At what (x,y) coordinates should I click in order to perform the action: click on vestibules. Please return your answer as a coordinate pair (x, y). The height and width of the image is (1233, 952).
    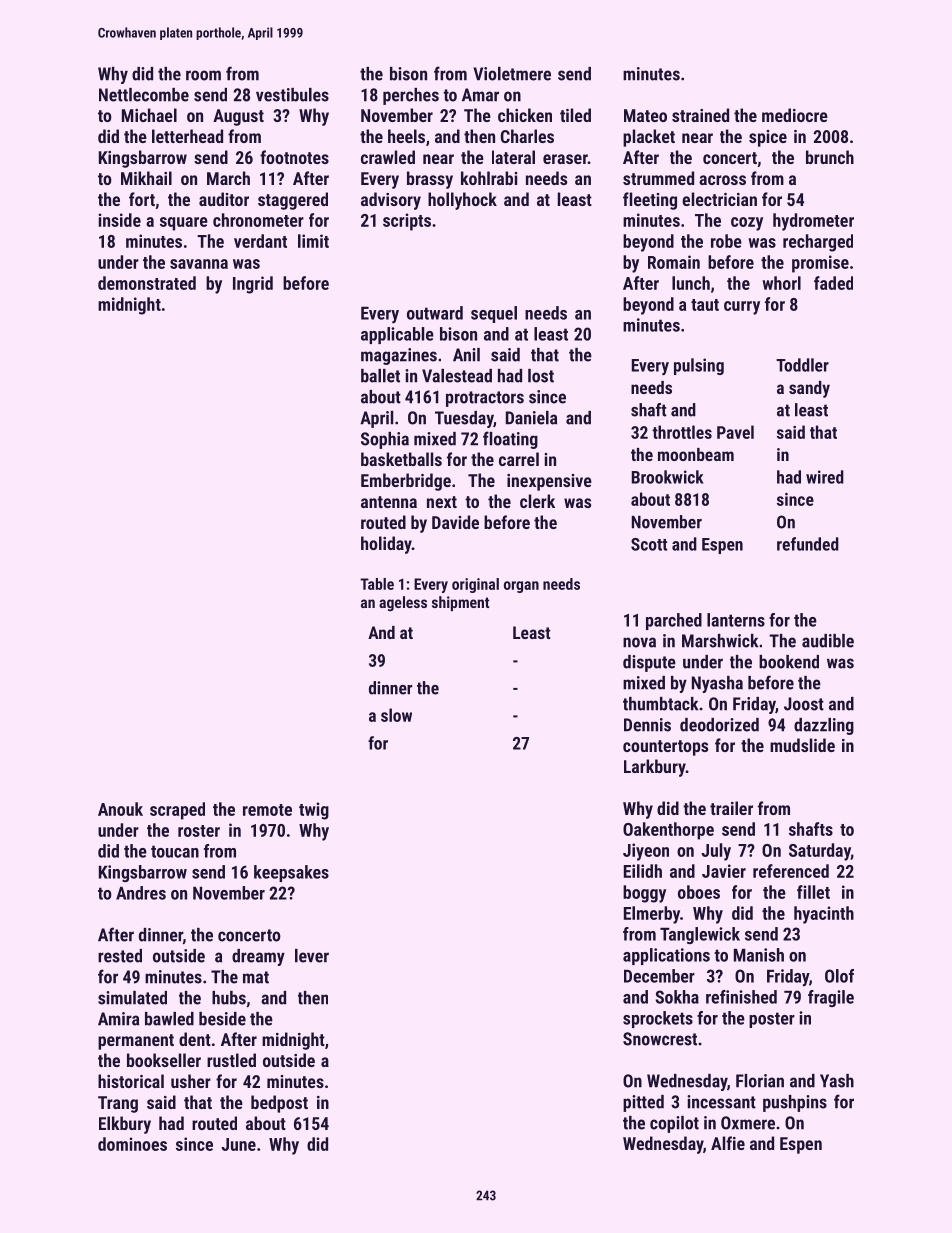
    Looking at the image, I should click on (292, 95).
